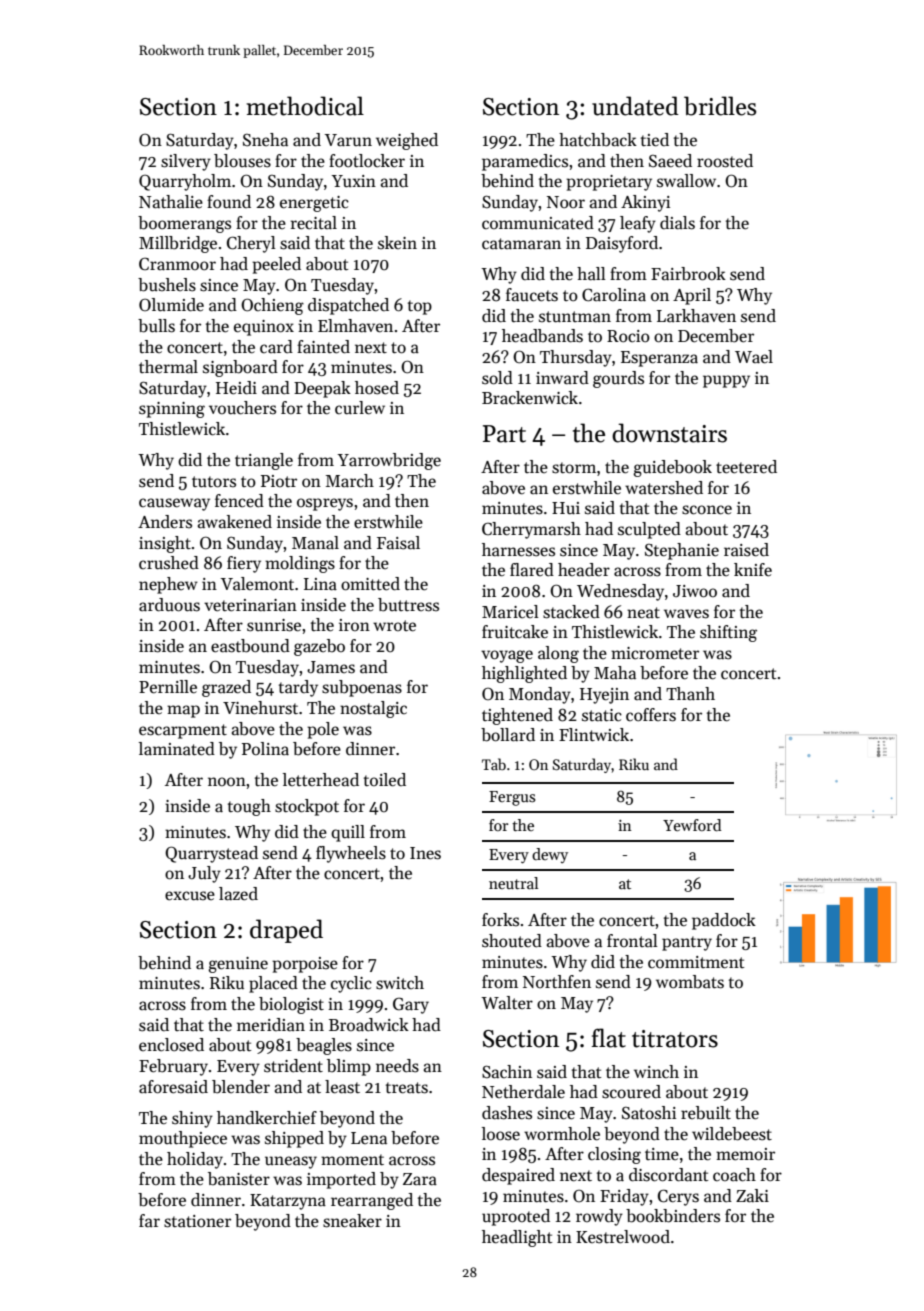 The image size is (924, 1311). I want to click on nephew, so click(168, 585).
